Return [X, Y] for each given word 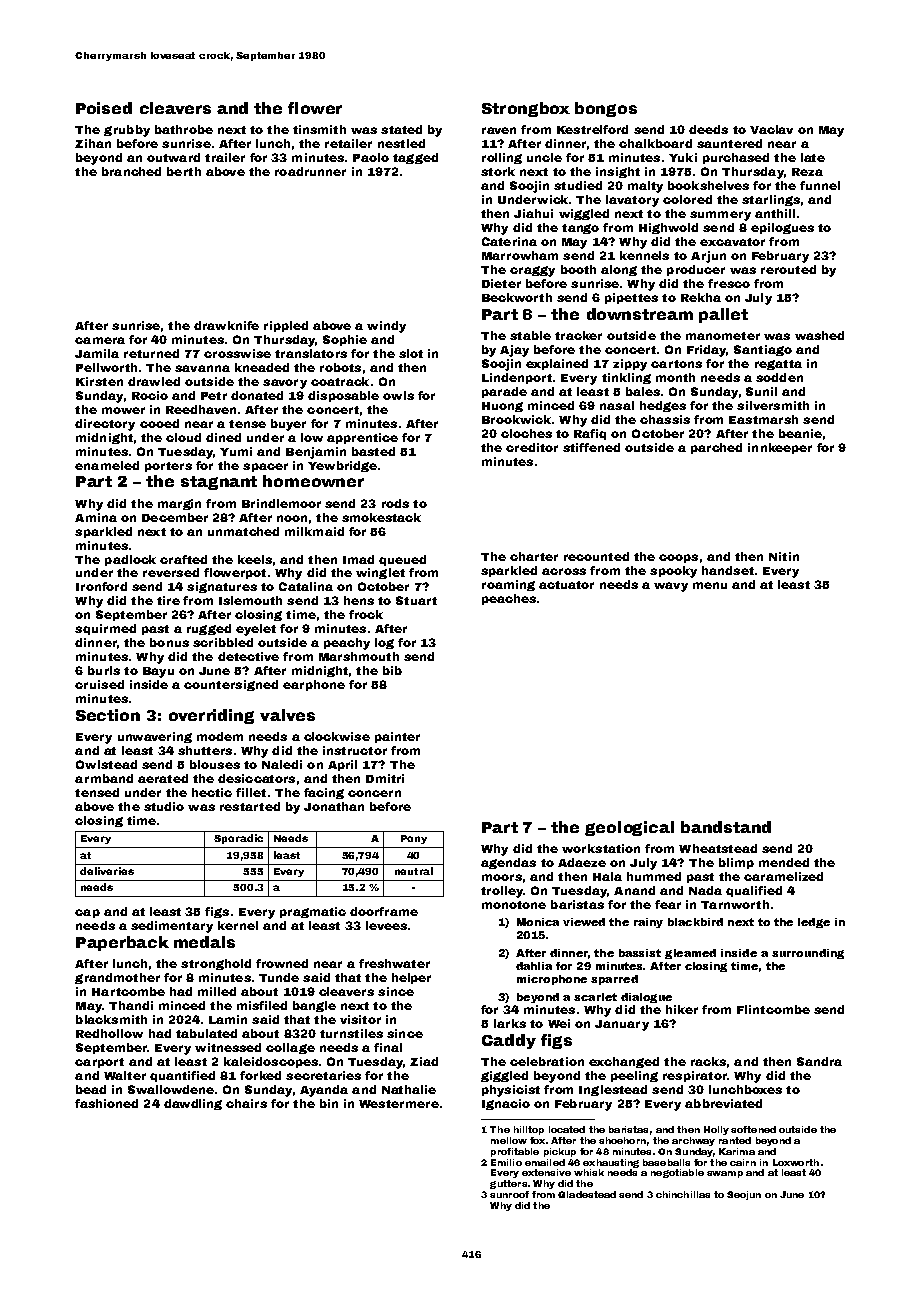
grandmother [117, 978]
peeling [634, 1076]
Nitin [784, 556]
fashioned [106, 1103]
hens [359, 600]
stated [401, 129]
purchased [736, 158]
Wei [559, 1023]
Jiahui [533, 213]
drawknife [226, 325]
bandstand [726, 827]
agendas [508, 863]
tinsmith [319, 129]
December [175, 517]
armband [104, 778]
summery [720, 216]
